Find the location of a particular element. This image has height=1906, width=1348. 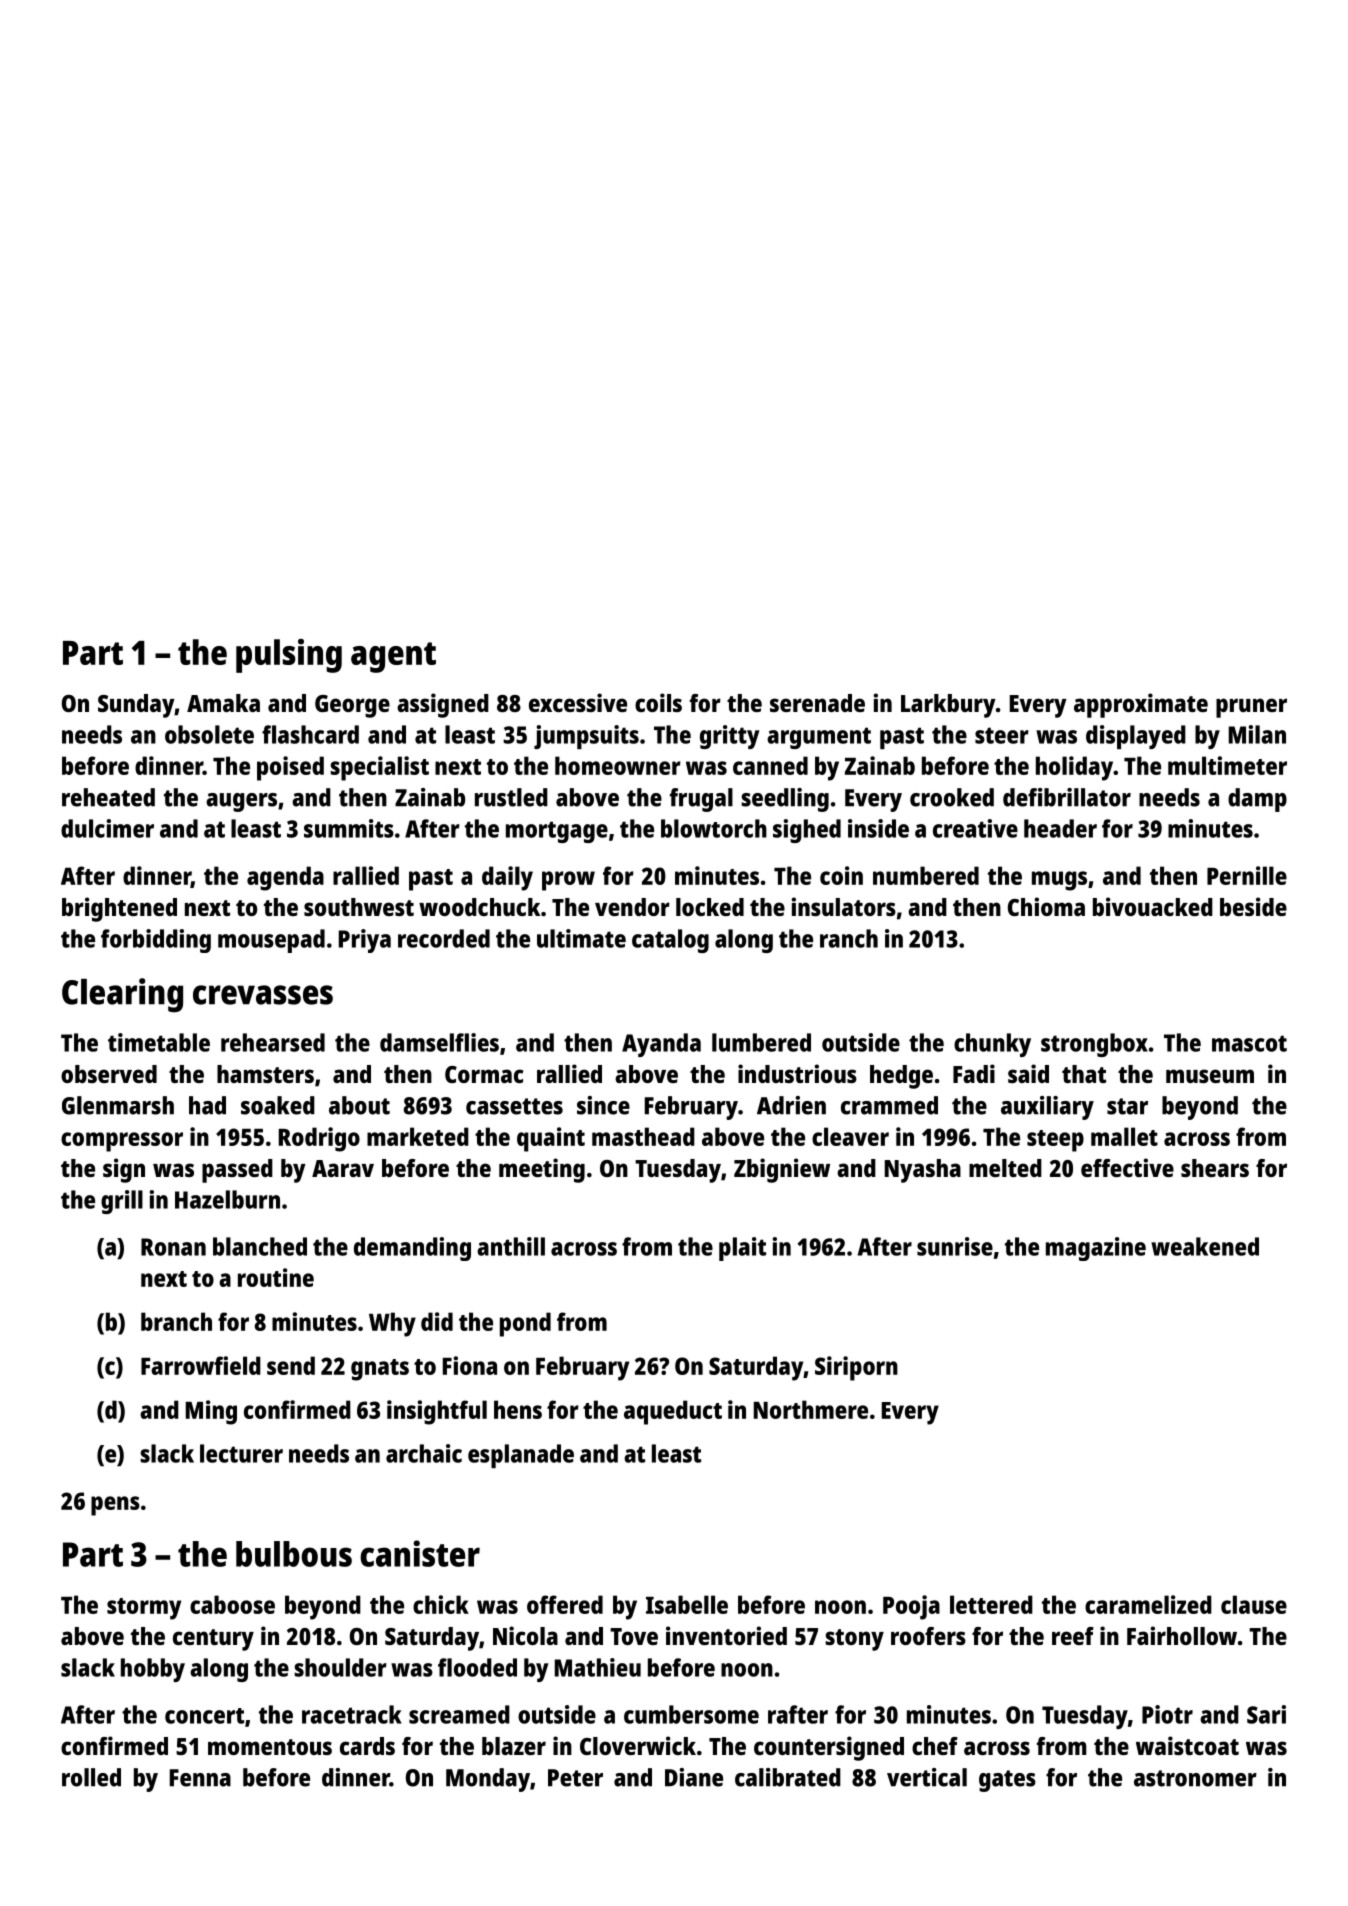

sunrise is located at coordinates (955, 1246).
